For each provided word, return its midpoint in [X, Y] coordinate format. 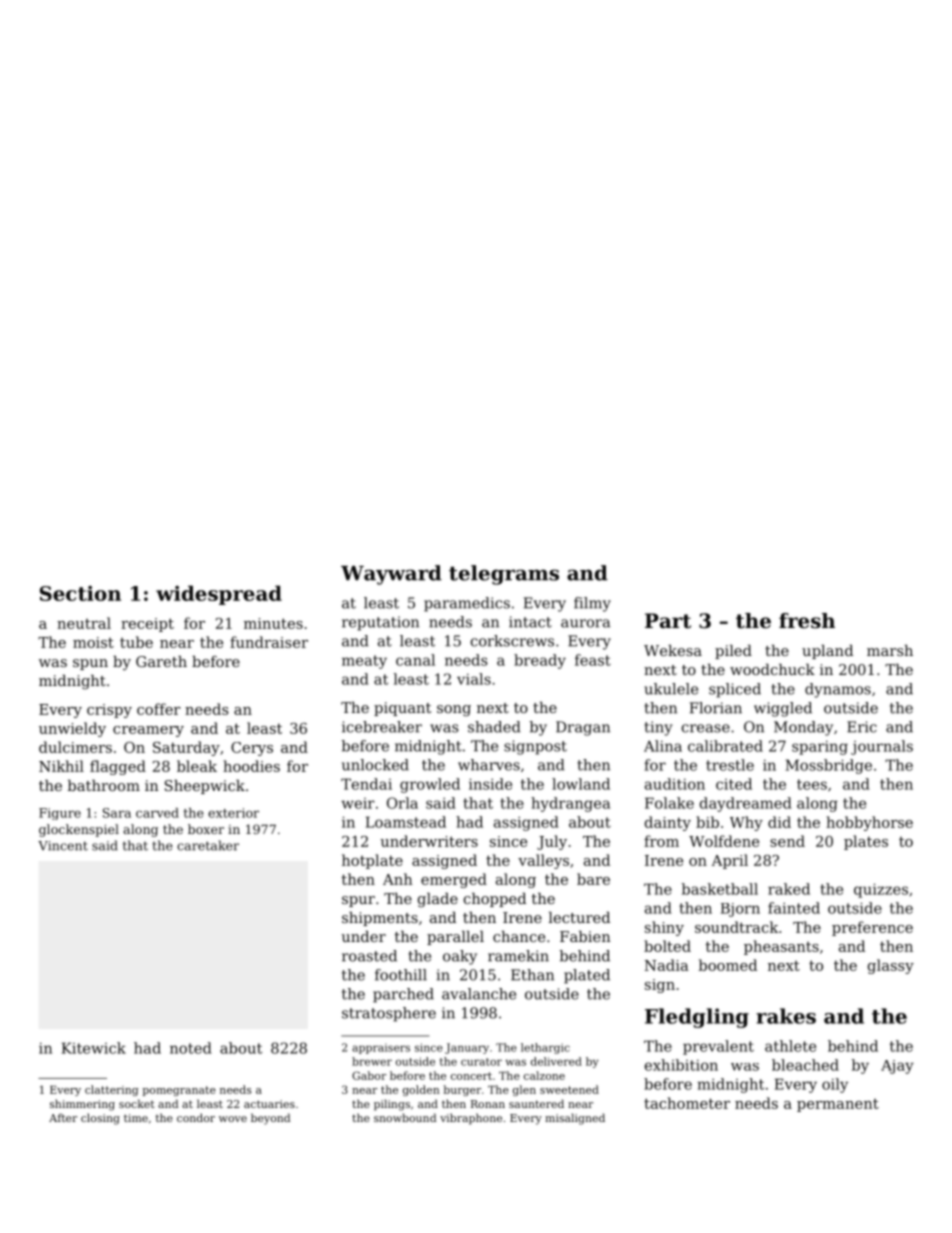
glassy [891, 966]
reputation [380, 623]
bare [593, 879]
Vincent [63, 846]
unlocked [375, 765]
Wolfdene [724, 841]
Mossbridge [829, 766]
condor [196, 1117]
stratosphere [389, 1014]
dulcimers [75, 747]
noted [191, 1048]
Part [668, 621]
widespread [219, 595]
